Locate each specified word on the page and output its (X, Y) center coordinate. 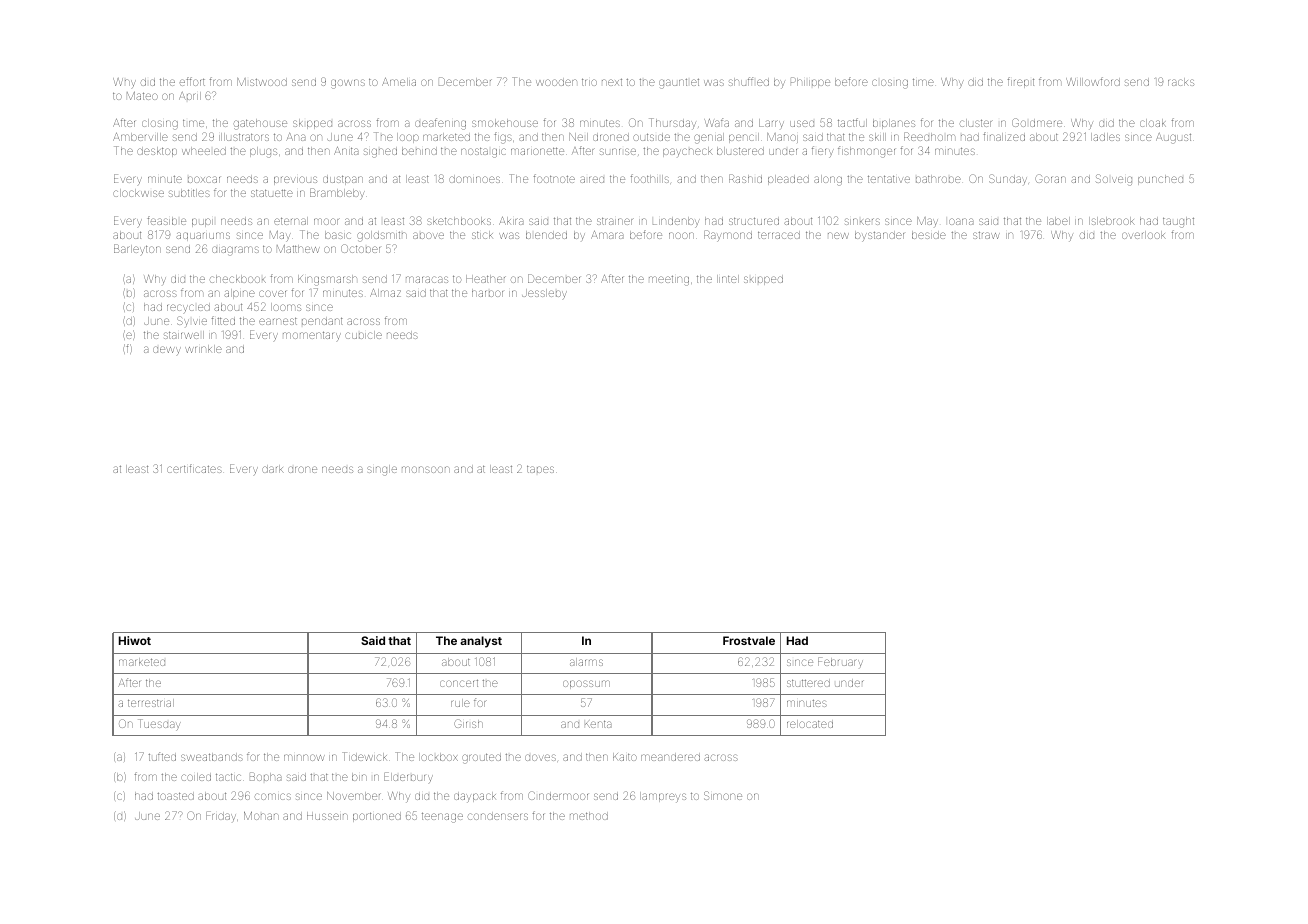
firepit (1021, 82)
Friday (221, 816)
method (589, 816)
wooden (556, 82)
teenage (442, 818)
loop (408, 138)
